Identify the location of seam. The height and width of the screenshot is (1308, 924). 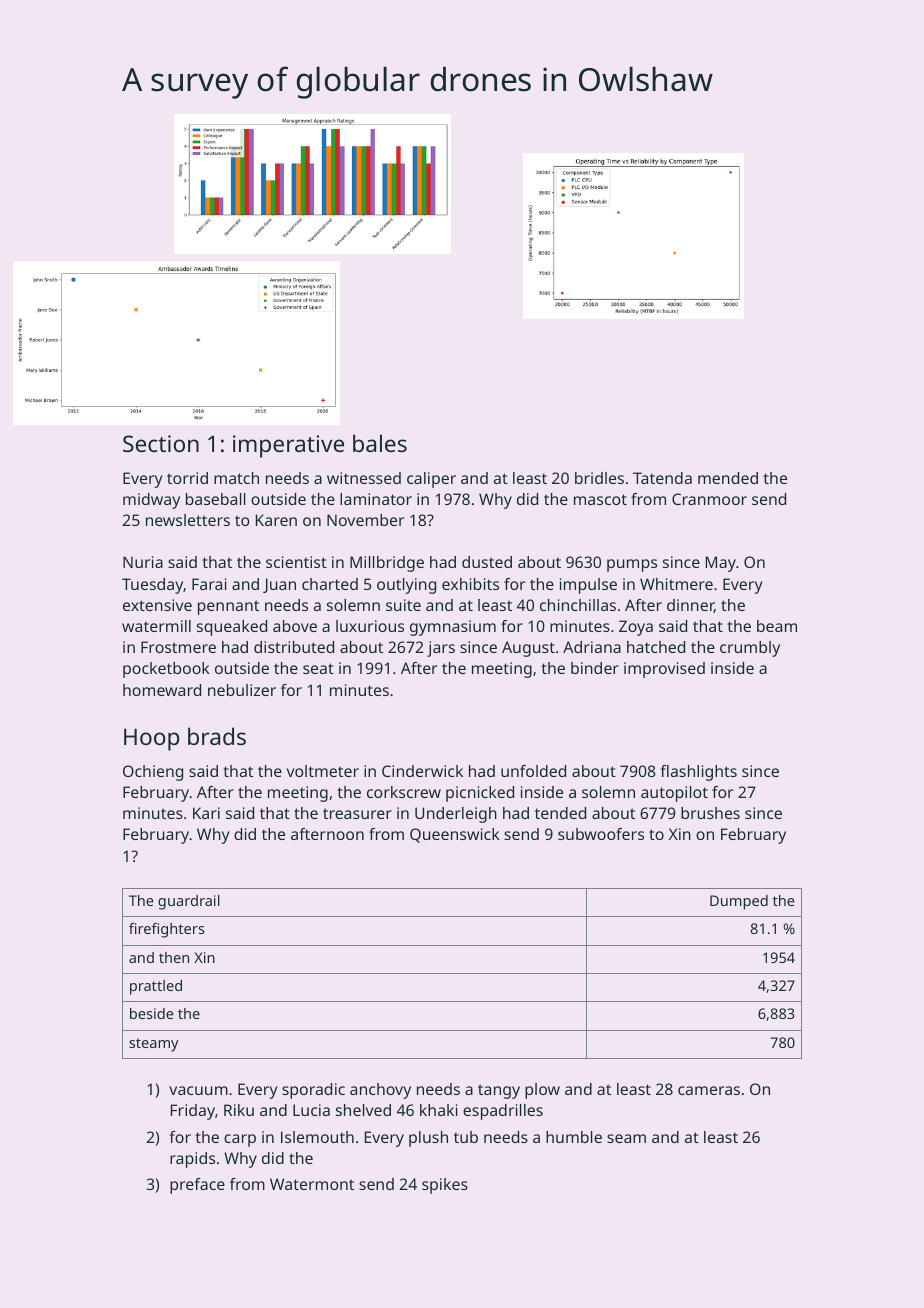
(626, 1138).
